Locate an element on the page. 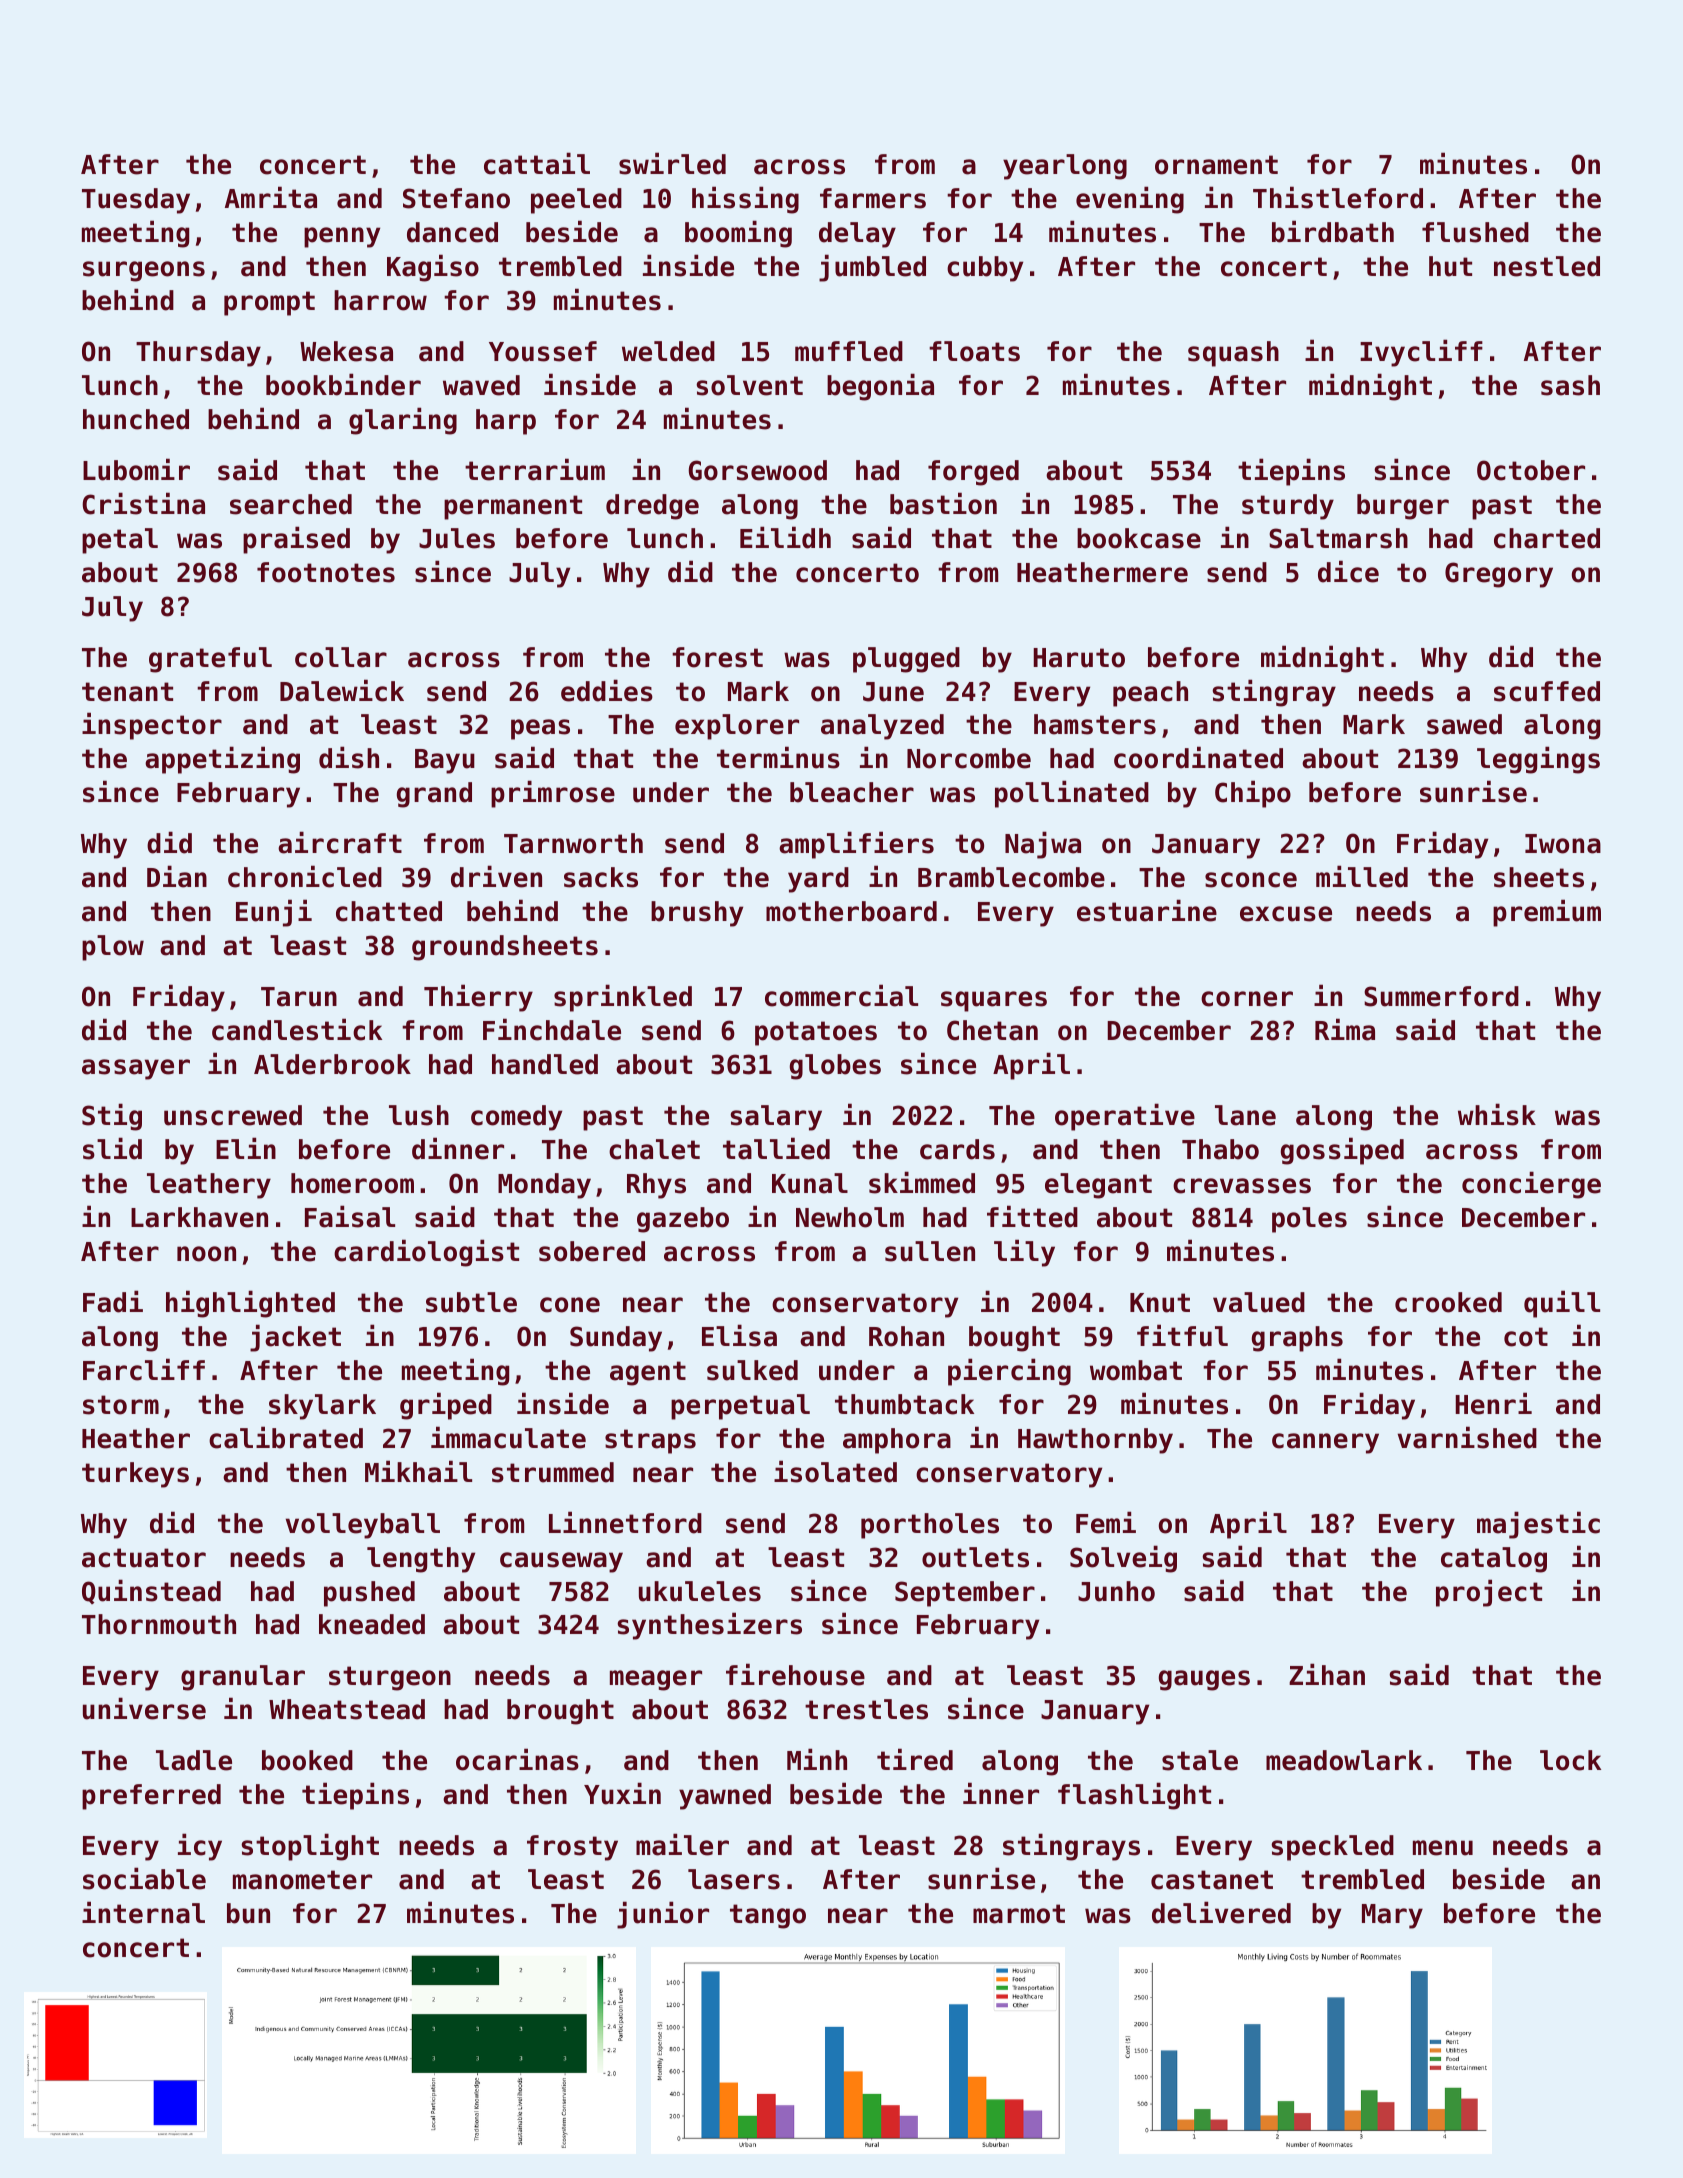  Chetan is located at coordinates (992, 1030).
